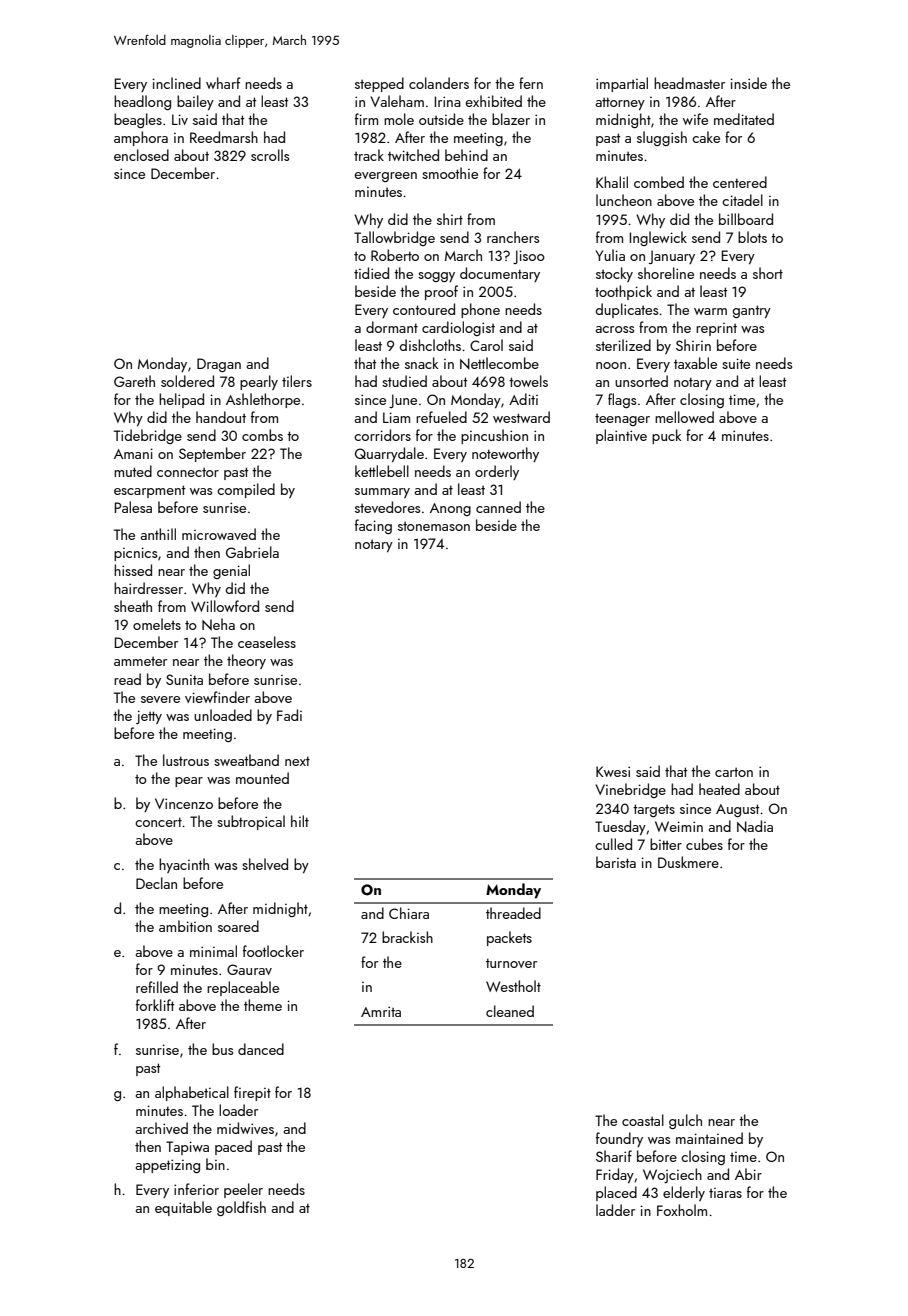 The image size is (908, 1316). Describe the element at coordinates (748, 1174) in the page. I see `Abir` at that location.
